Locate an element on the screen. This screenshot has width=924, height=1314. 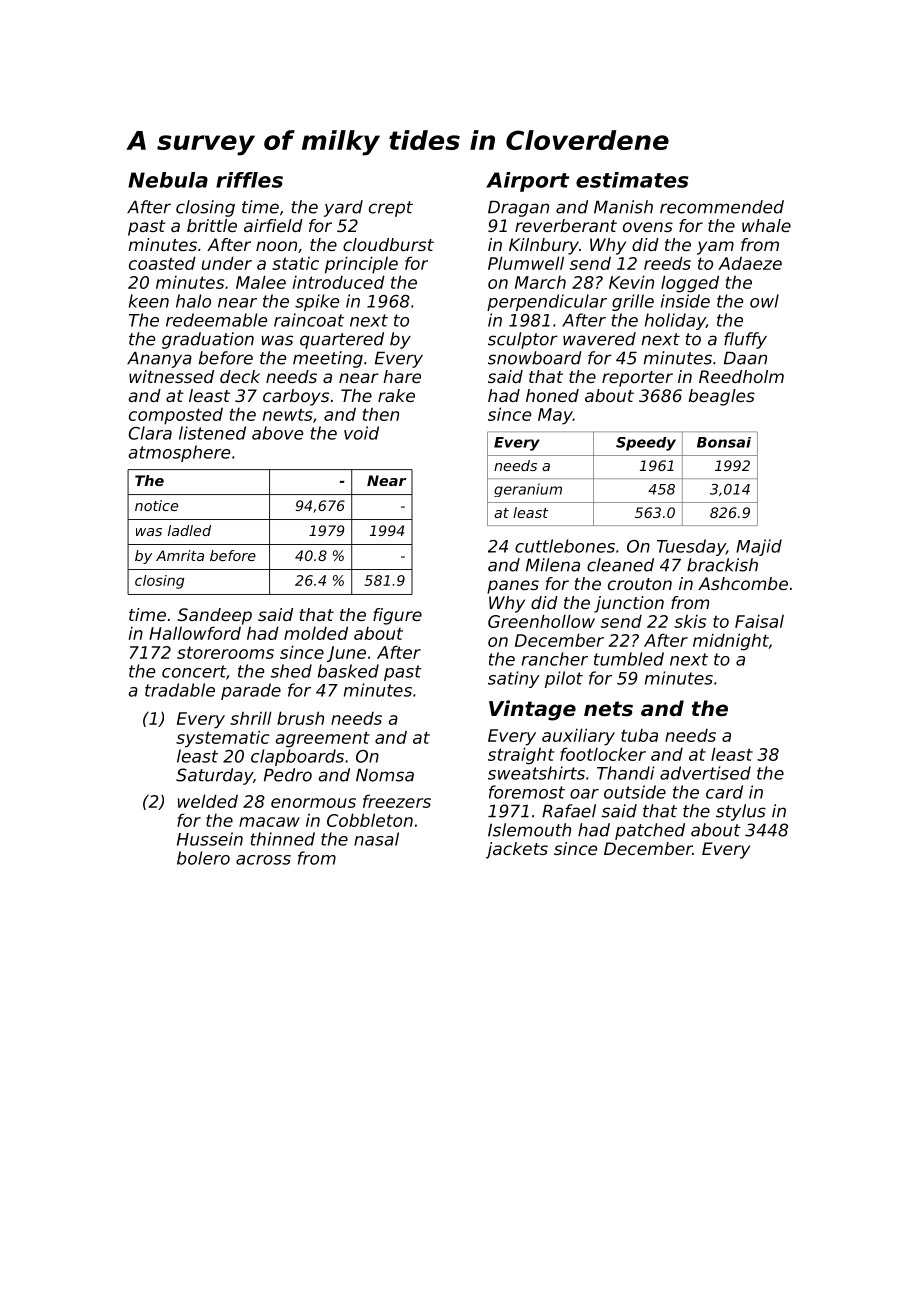
Tuesday is located at coordinates (691, 547).
